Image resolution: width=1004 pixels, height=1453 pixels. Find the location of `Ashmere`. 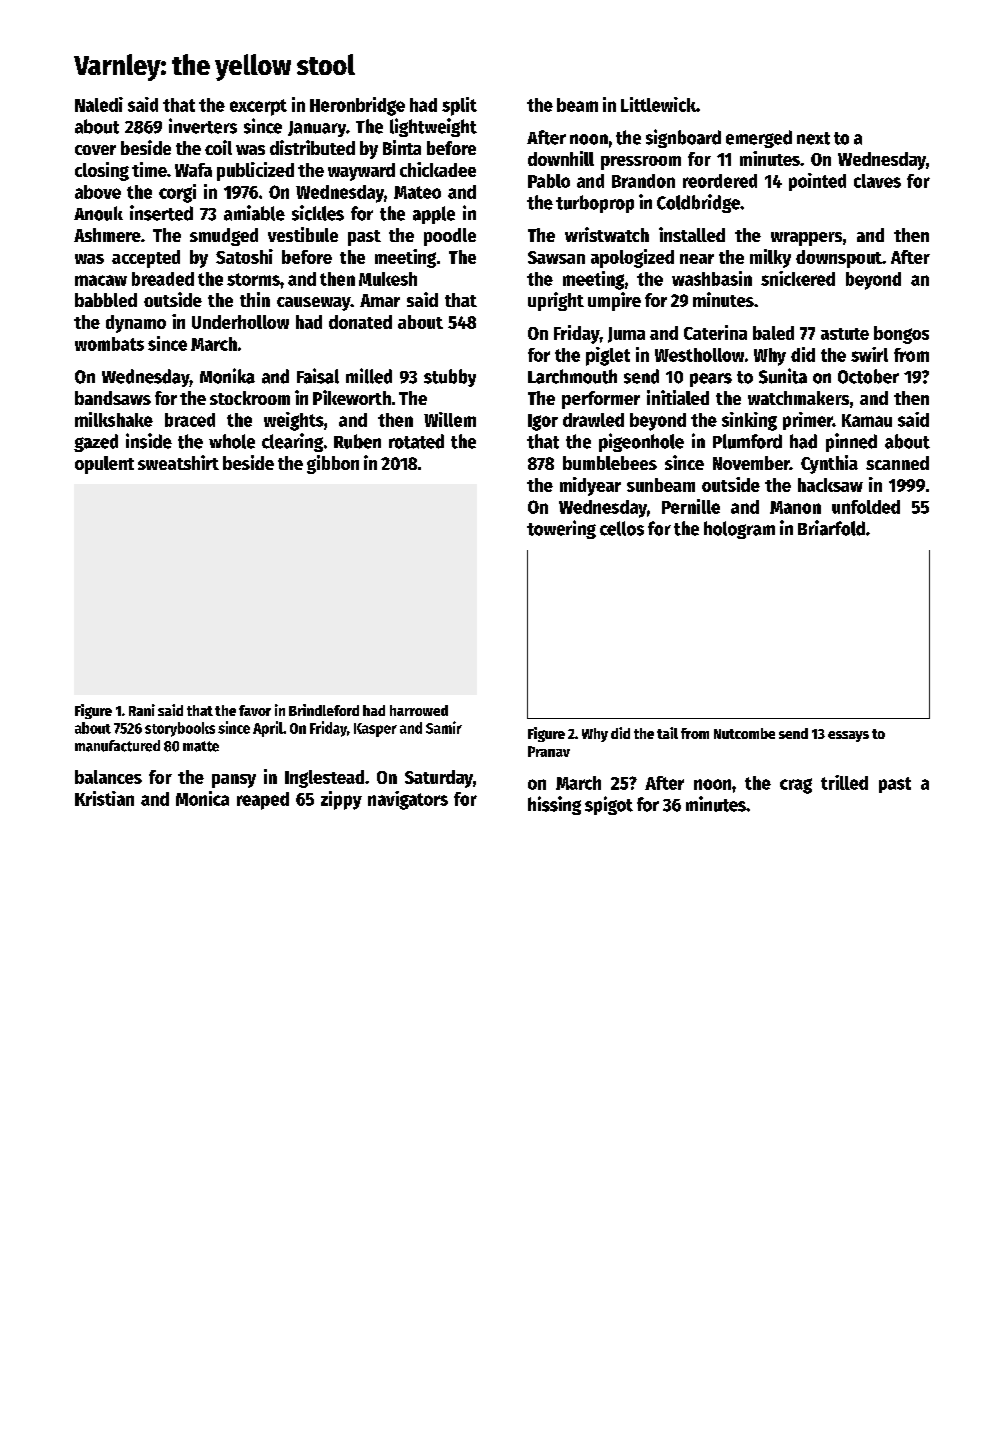

Ashmere is located at coordinates (107, 235).
